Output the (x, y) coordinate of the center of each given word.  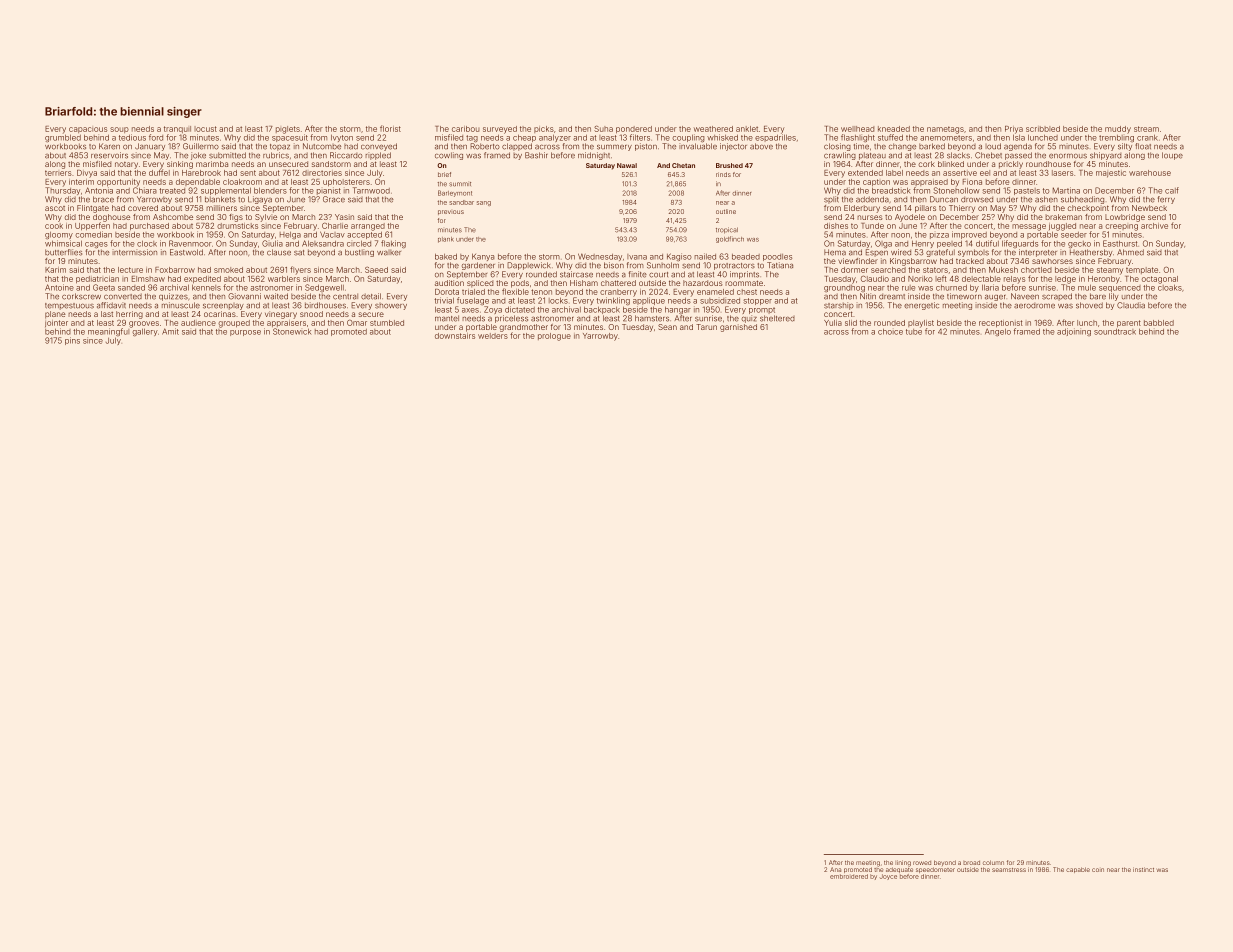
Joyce (888, 877)
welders (493, 336)
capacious (88, 130)
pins (72, 341)
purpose (245, 333)
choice (890, 332)
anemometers (946, 138)
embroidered (849, 876)
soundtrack (1115, 332)
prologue (554, 337)
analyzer (555, 138)
